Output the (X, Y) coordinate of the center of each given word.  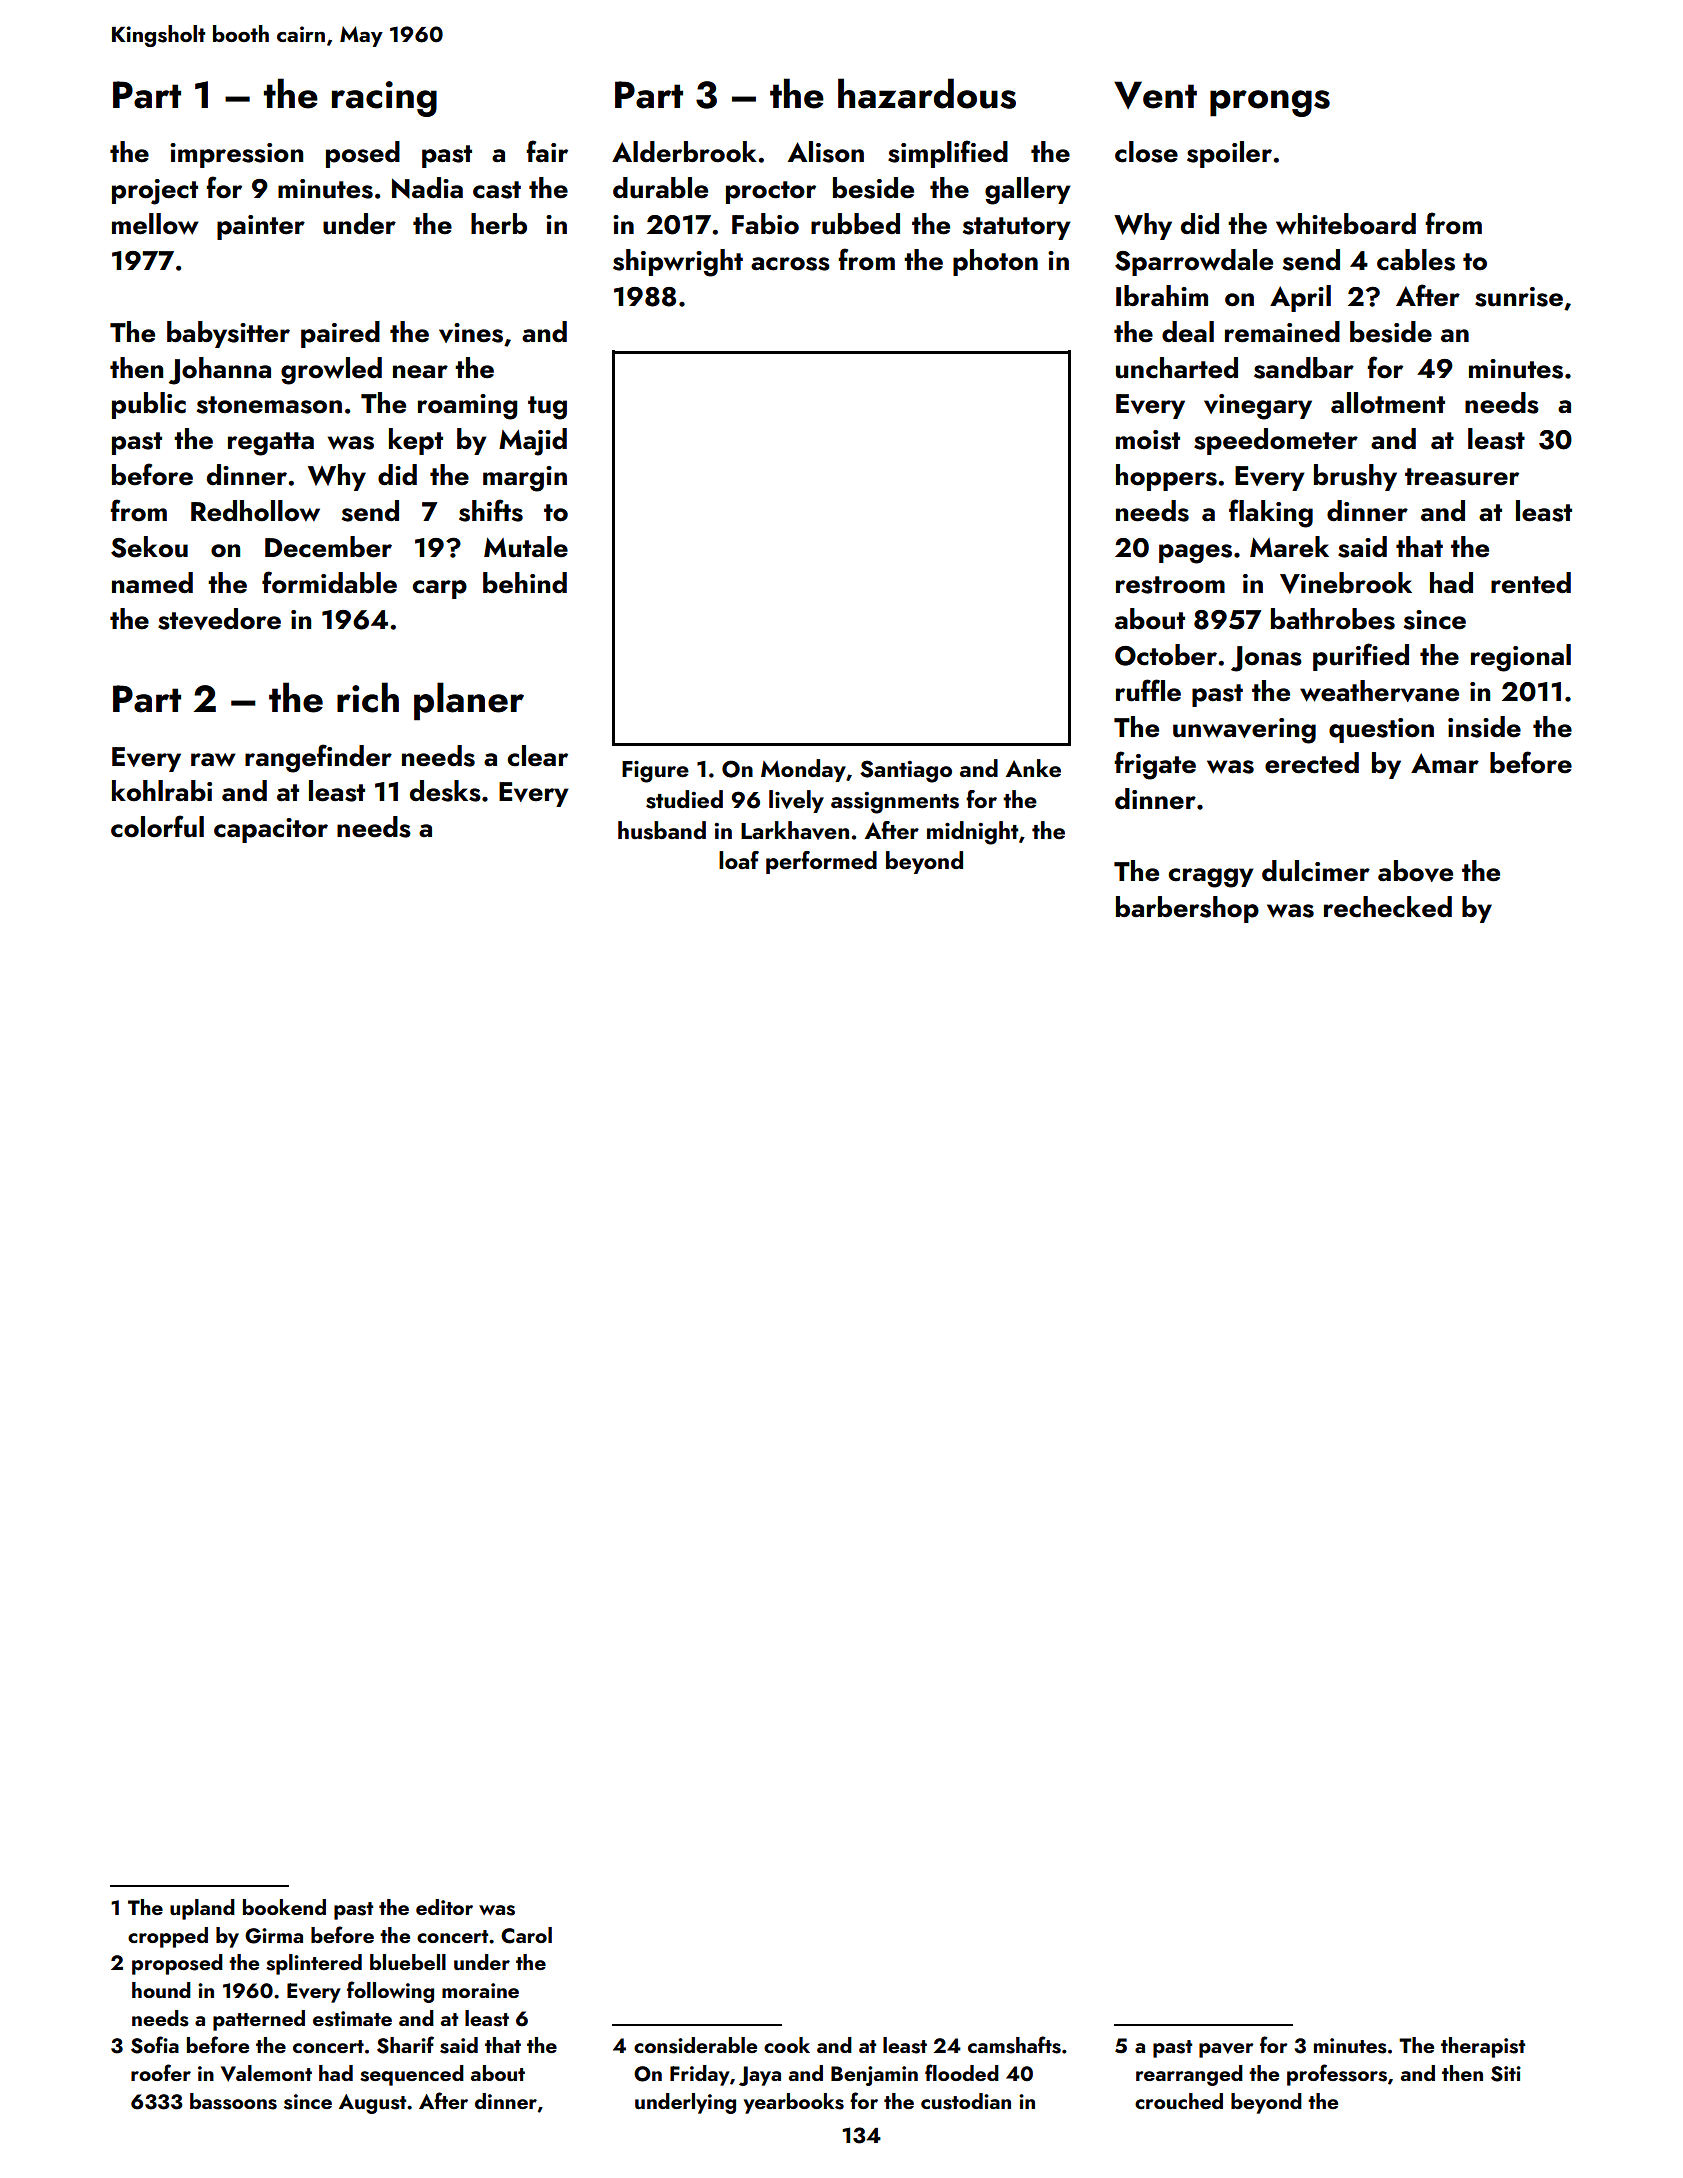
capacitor (271, 830)
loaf (739, 860)
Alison (826, 152)
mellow (155, 224)
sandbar (1304, 368)
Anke (1033, 768)
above (1415, 871)
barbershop (1187, 909)
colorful (157, 826)
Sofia (155, 2045)
